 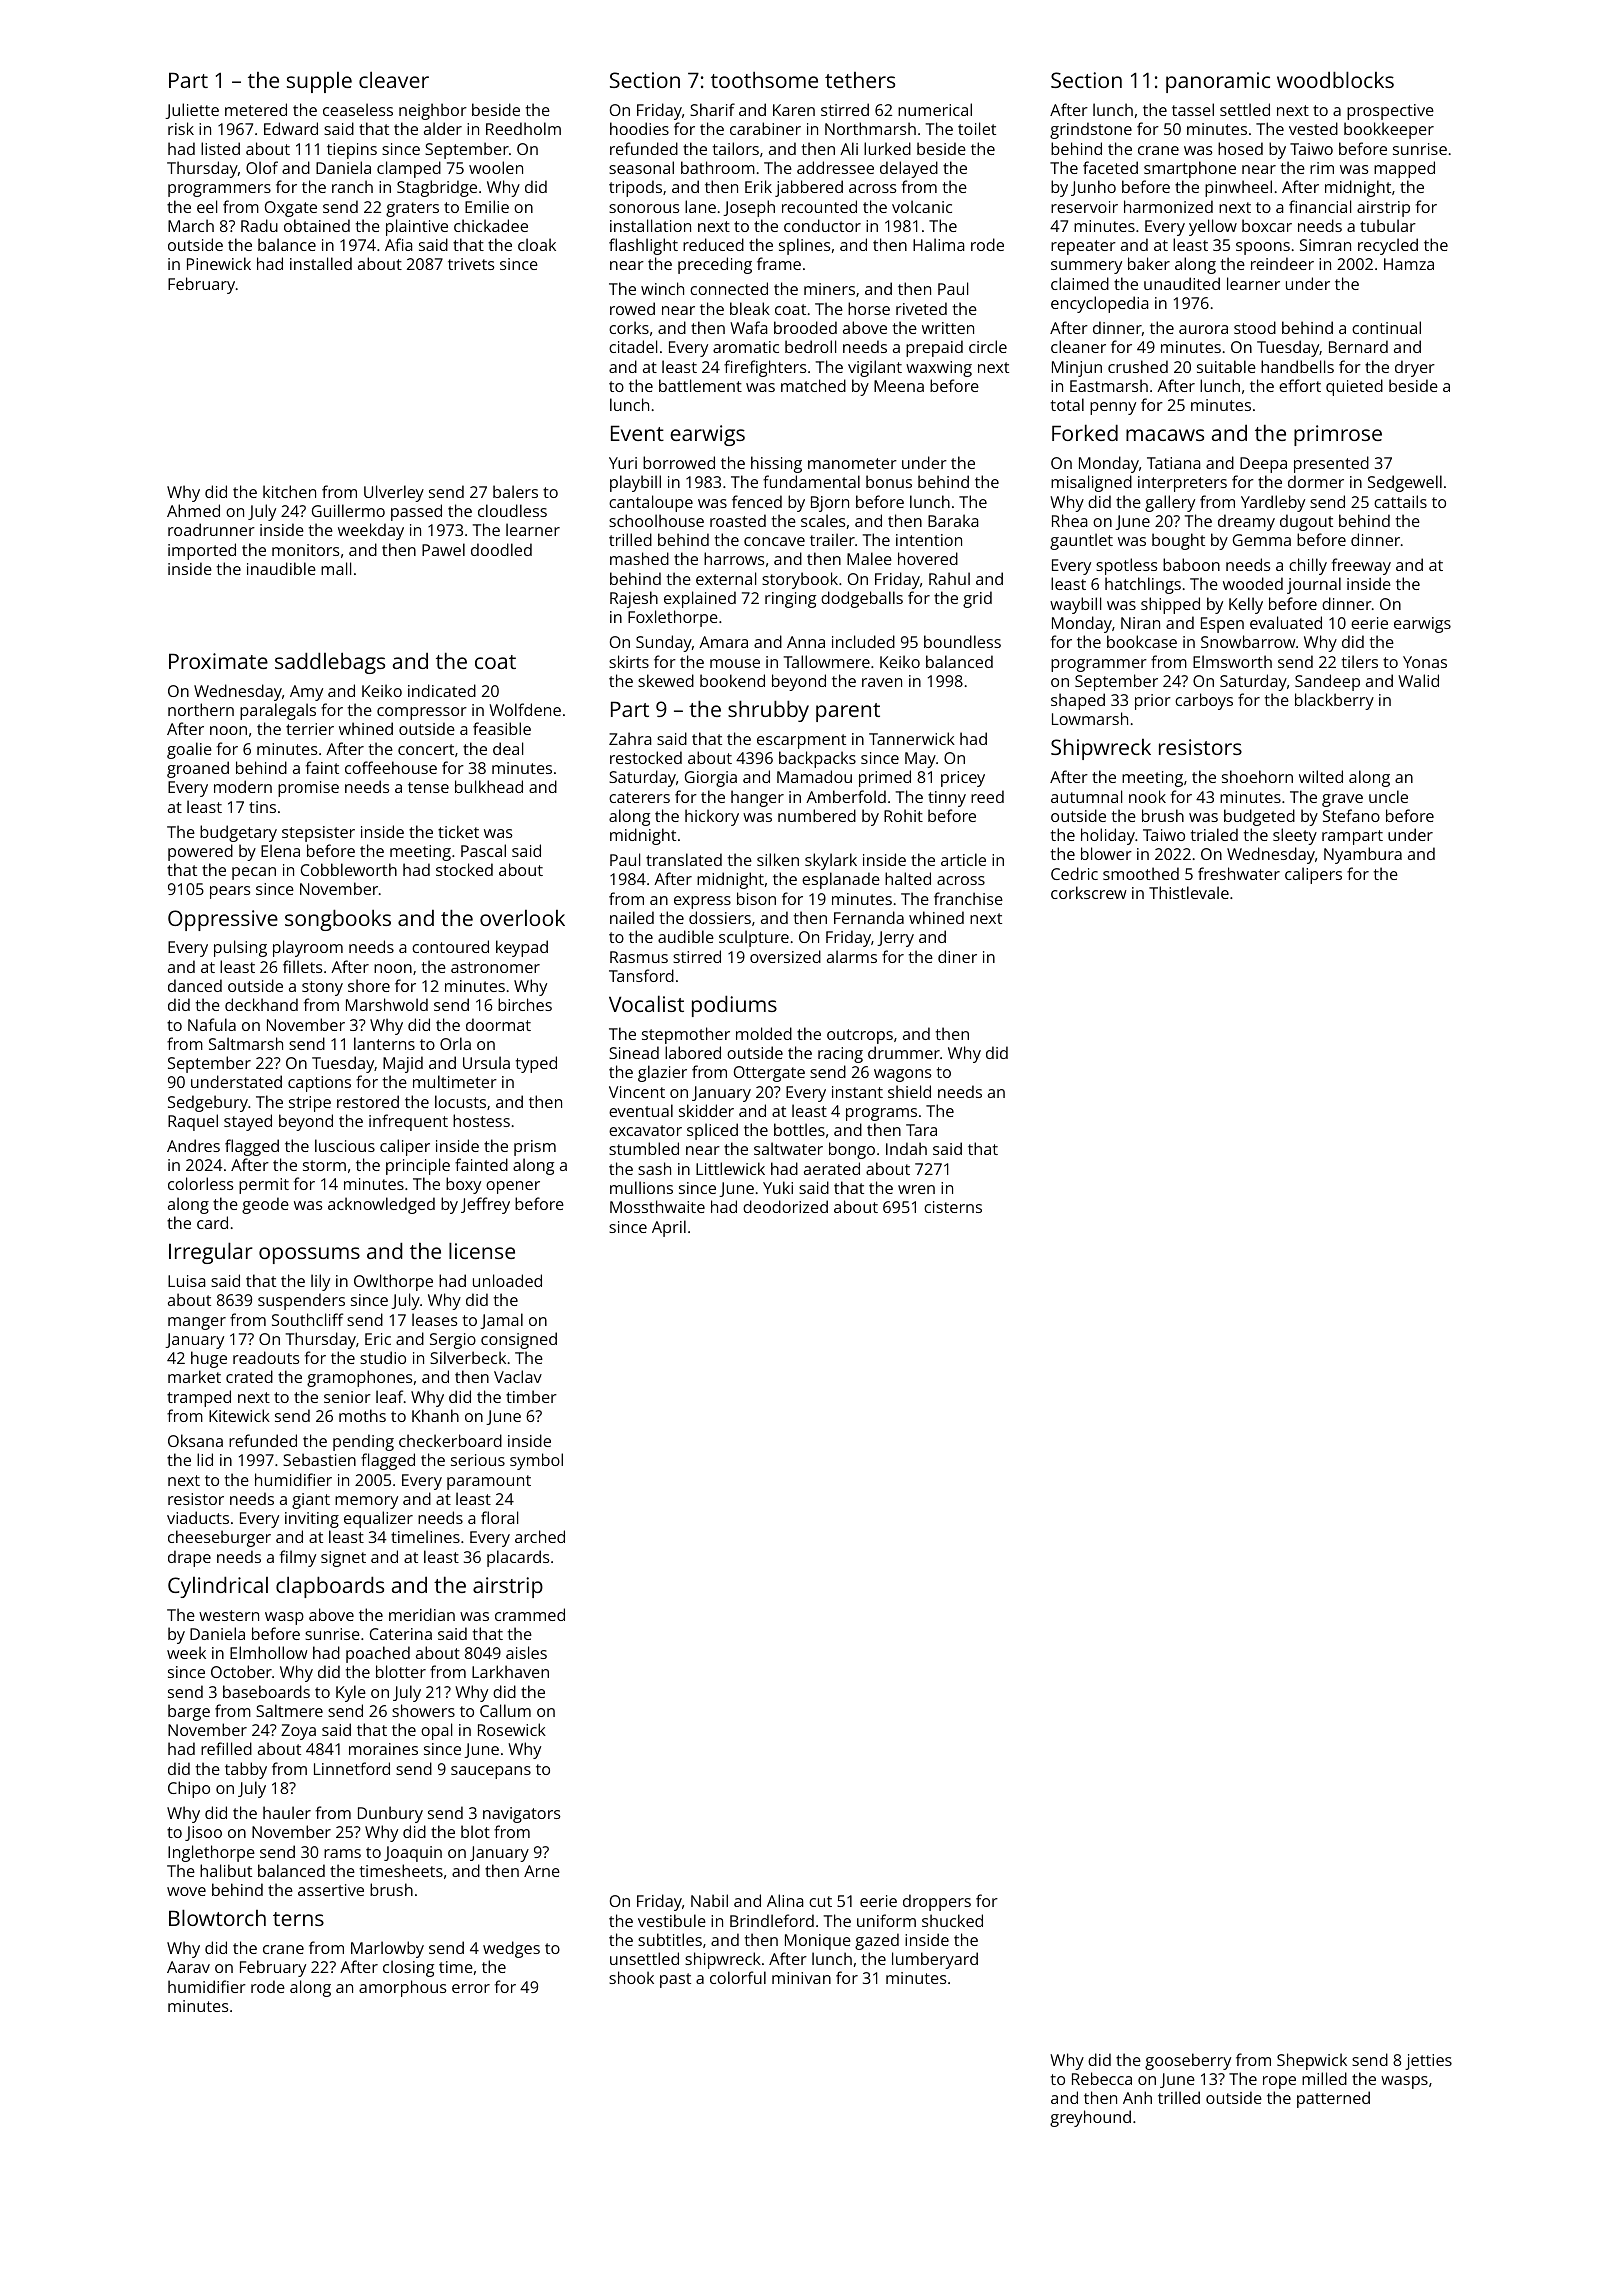 I want to click on kitchen, so click(x=289, y=491).
